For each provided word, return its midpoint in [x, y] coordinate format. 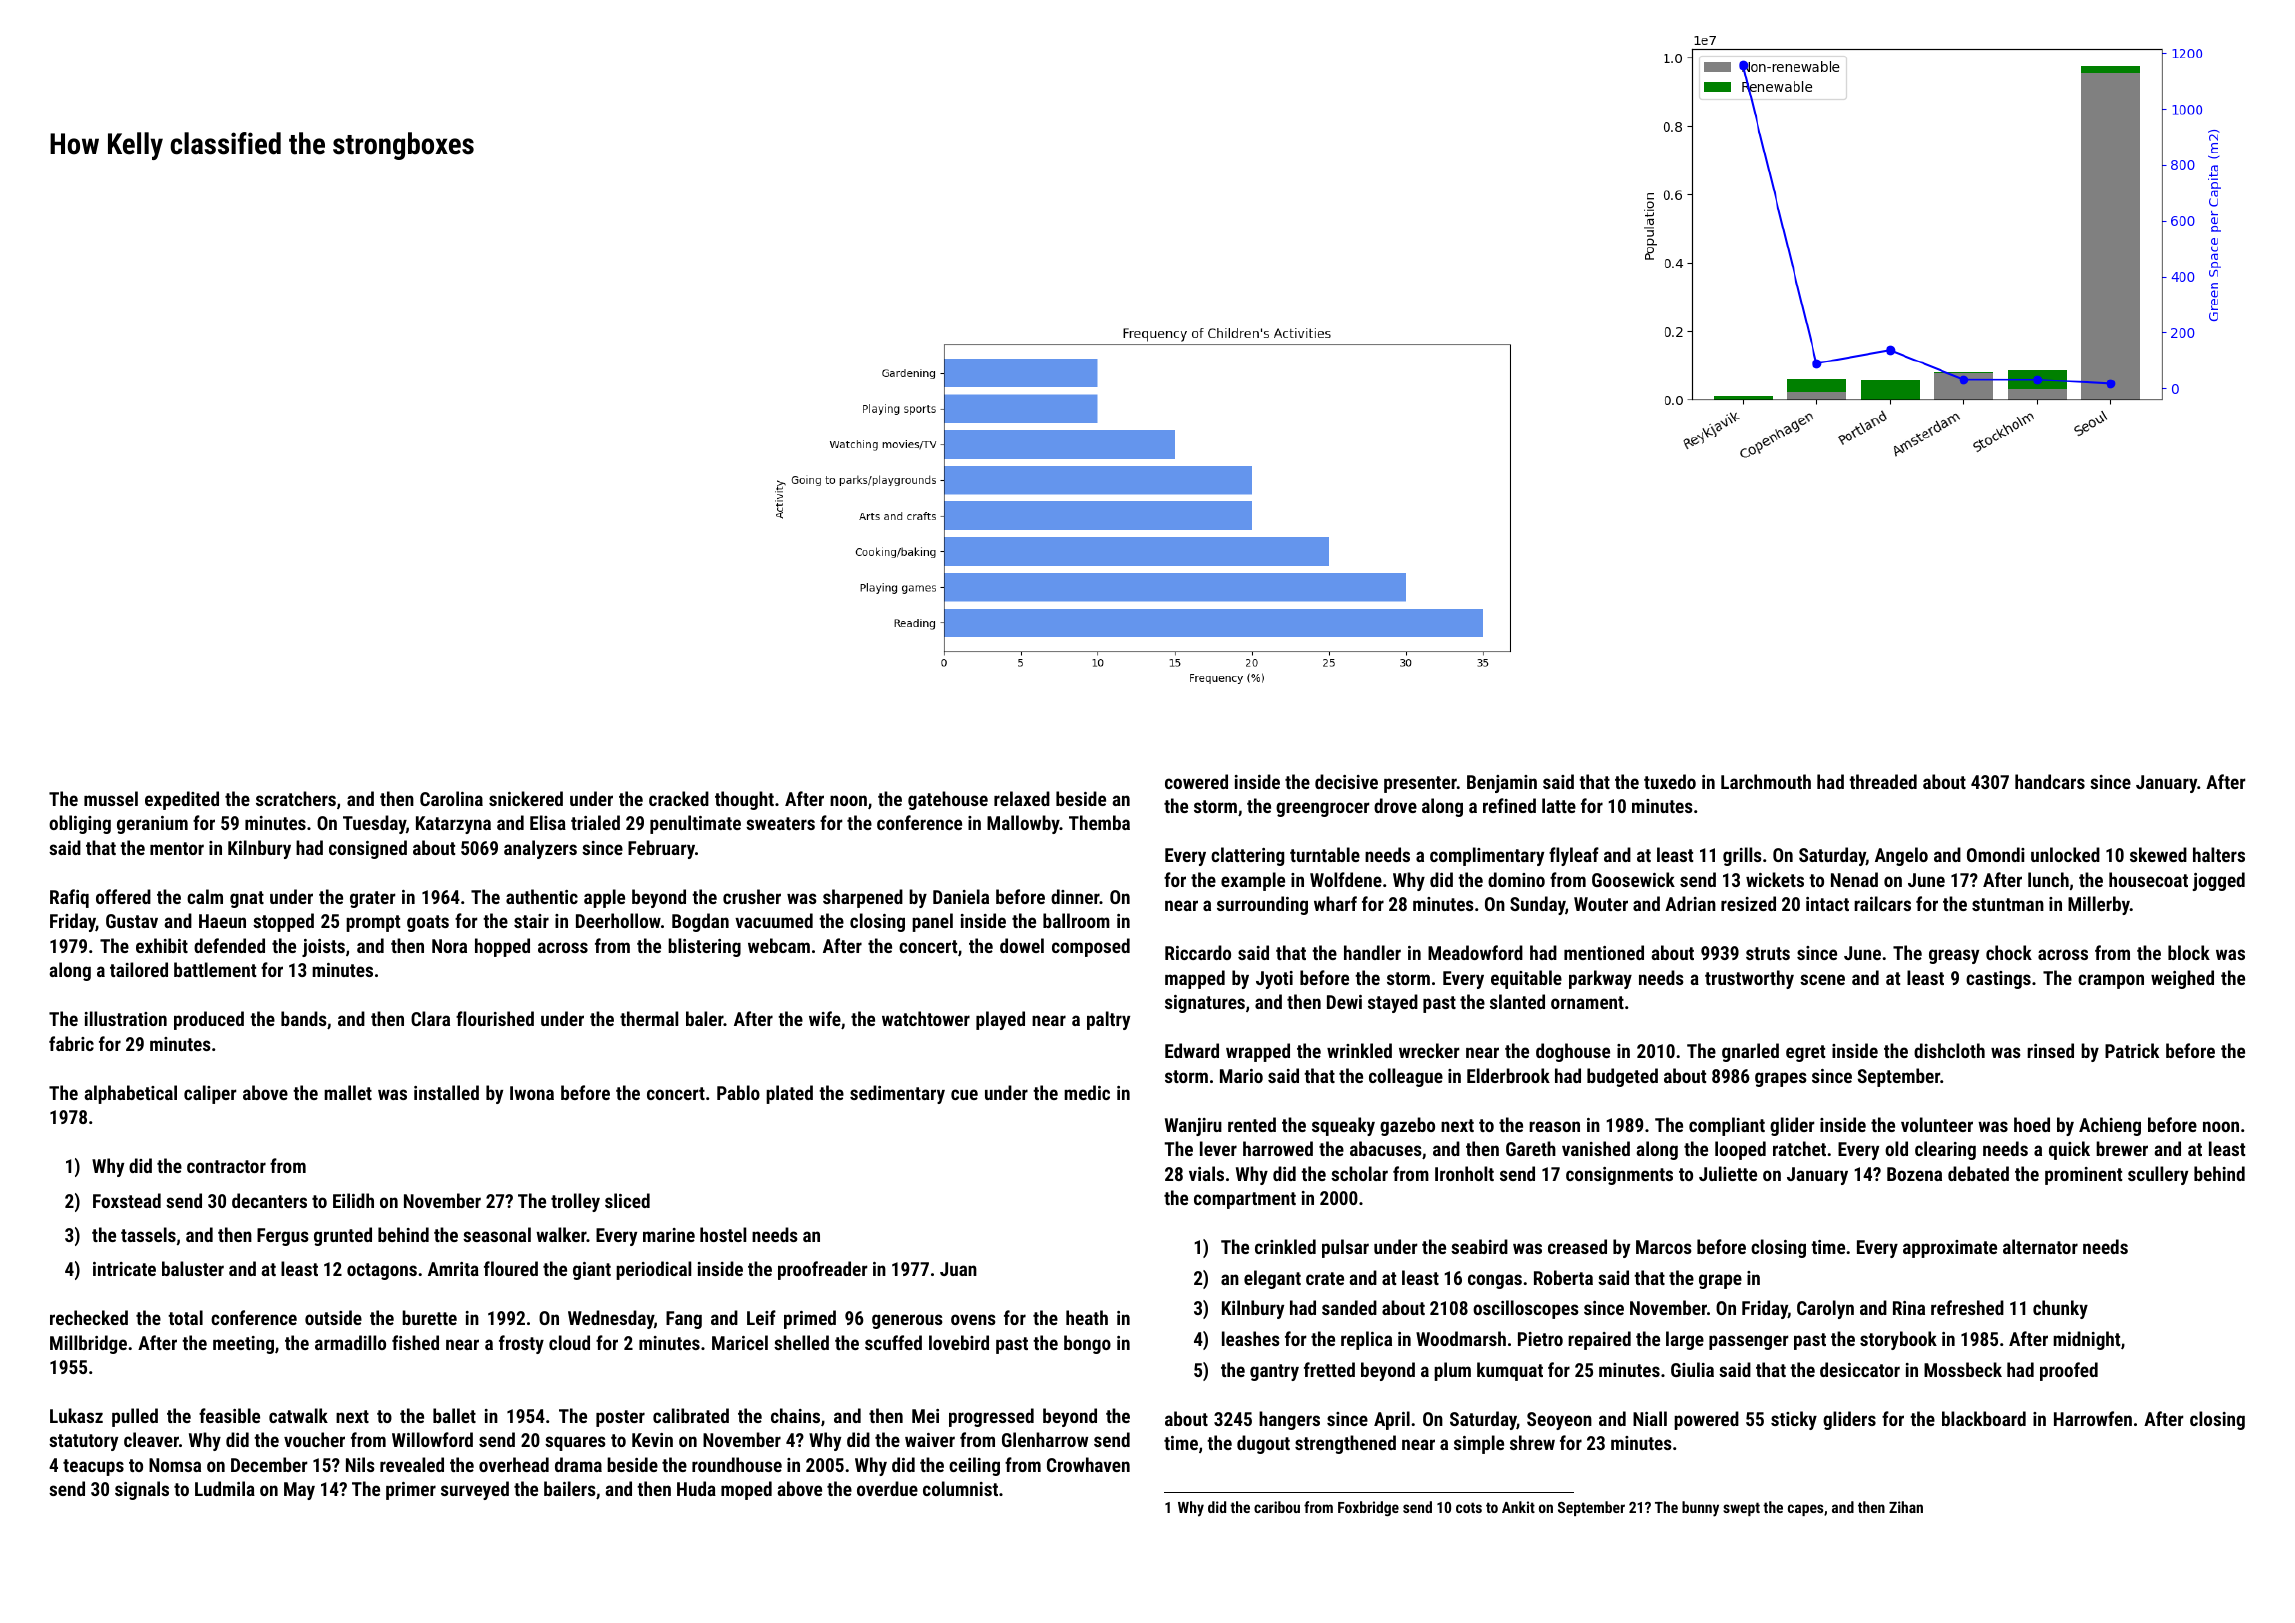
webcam [779, 945]
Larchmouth [1766, 781]
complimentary [1487, 856]
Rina [1909, 1308]
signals [142, 1490]
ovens [973, 1319]
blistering [704, 947]
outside [333, 1317]
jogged [2219, 881]
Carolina [451, 798]
